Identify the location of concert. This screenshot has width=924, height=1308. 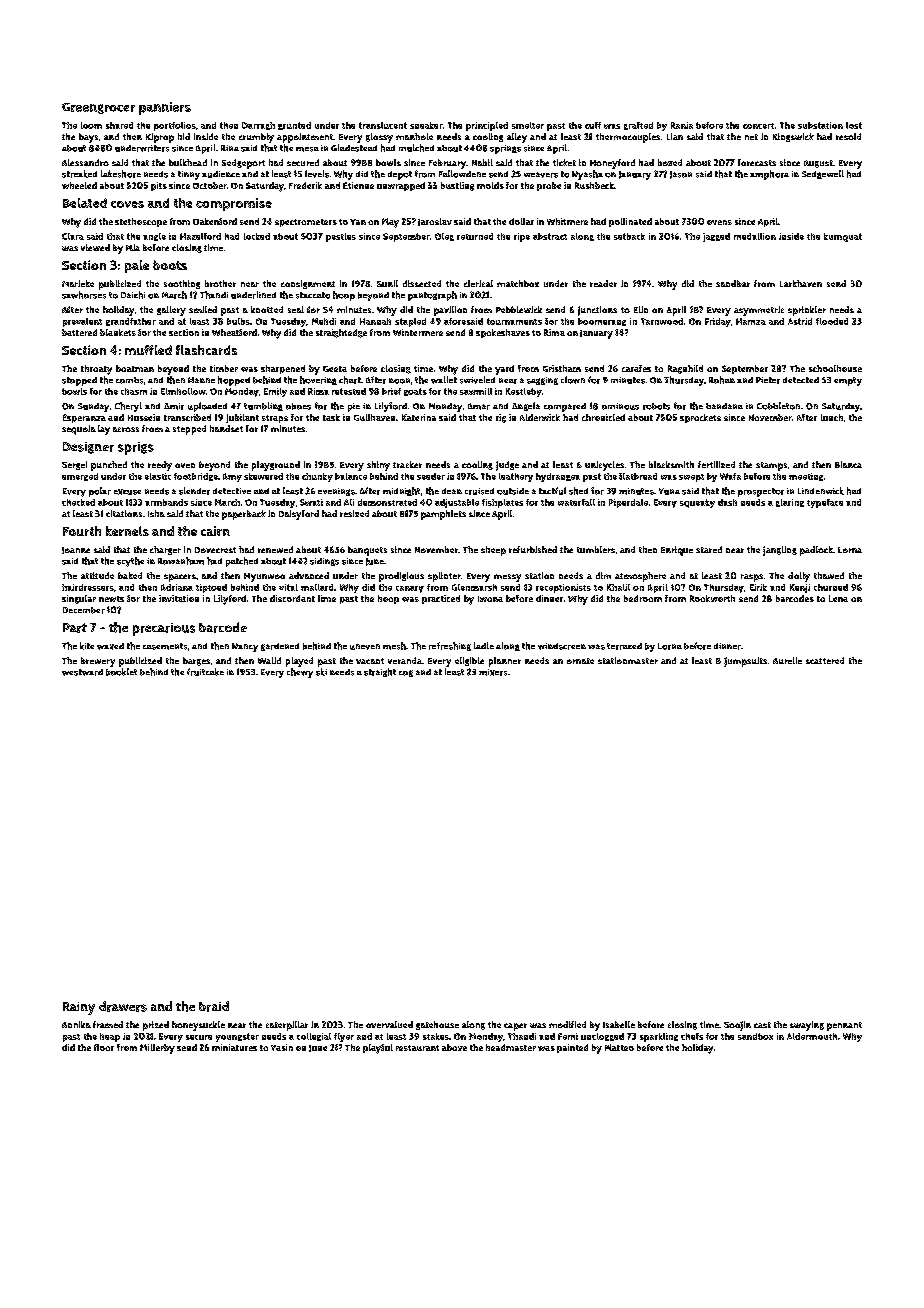
(758, 126).
